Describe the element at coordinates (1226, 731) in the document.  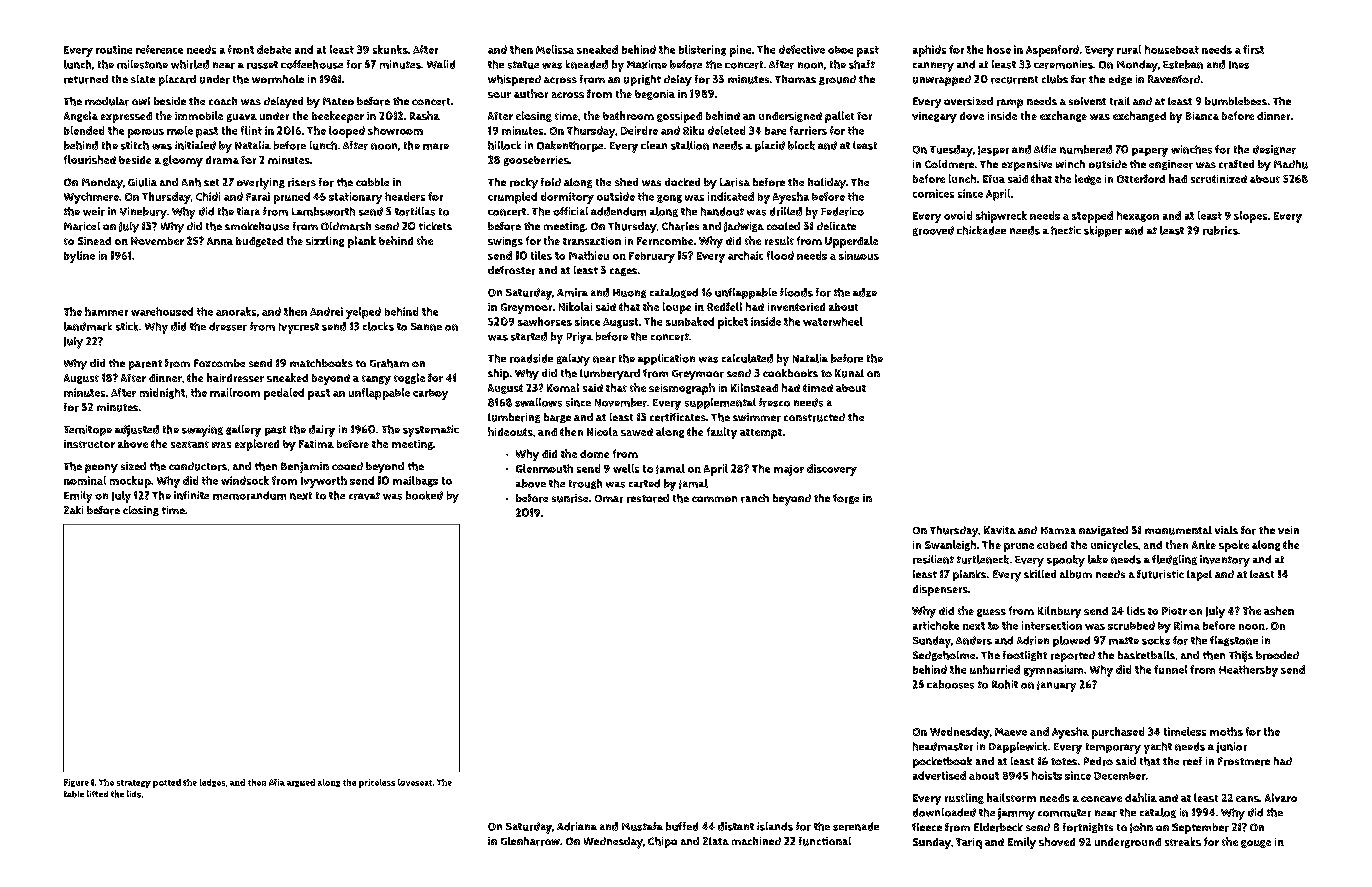
I see `moths` at that location.
